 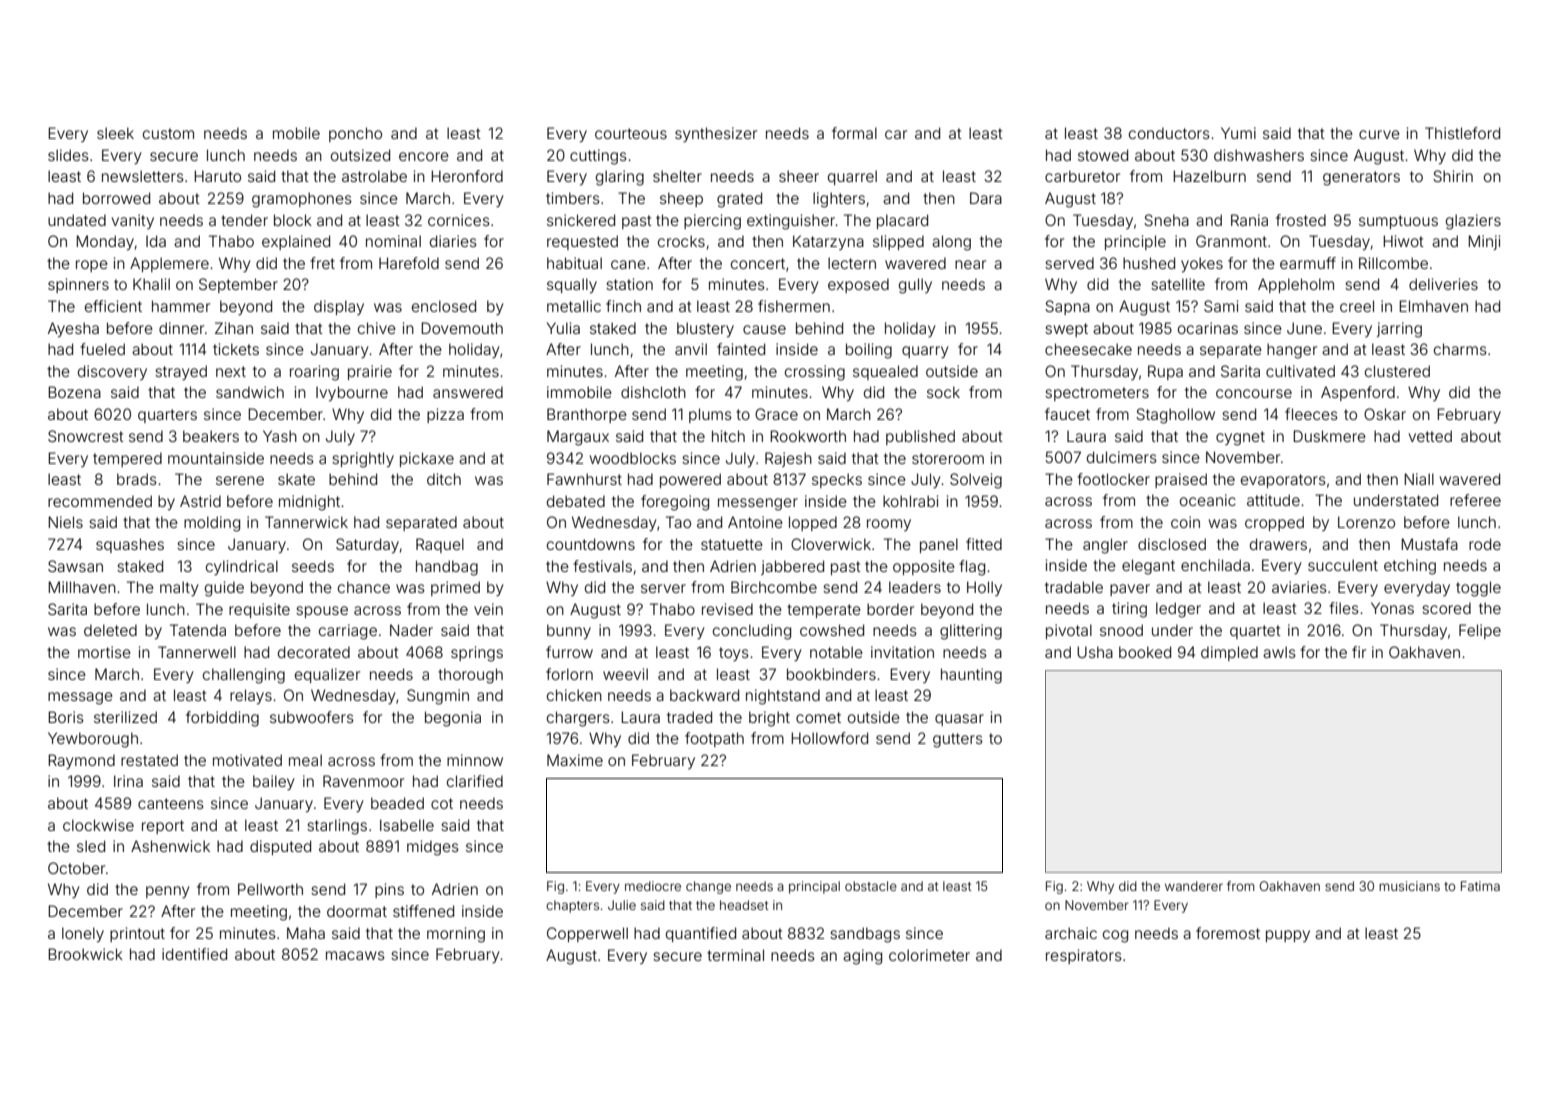 What do you see at coordinates (871, 886) in the page?
I see `obstacle` at bounding box center [871, 886].
